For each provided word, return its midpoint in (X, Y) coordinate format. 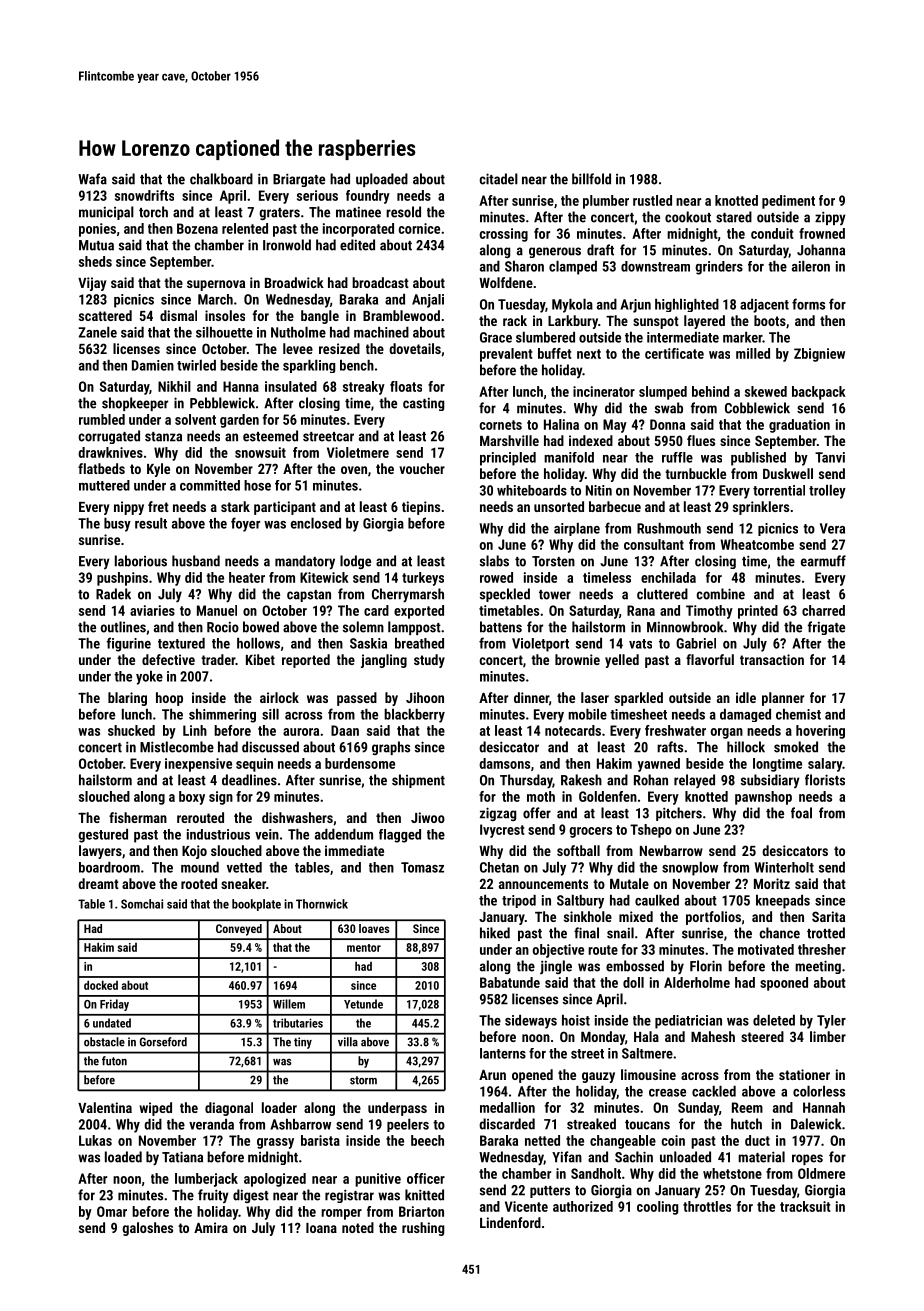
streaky (364, 388)
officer (426, 1178)
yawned (659, 765)
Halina (561, 424)
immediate (354, 850)
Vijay (92, 284)
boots (770, 320)
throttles (707, 1206)
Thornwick (322, 904)
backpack (819, 393)
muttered (104, 485)
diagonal (229, 1109)
